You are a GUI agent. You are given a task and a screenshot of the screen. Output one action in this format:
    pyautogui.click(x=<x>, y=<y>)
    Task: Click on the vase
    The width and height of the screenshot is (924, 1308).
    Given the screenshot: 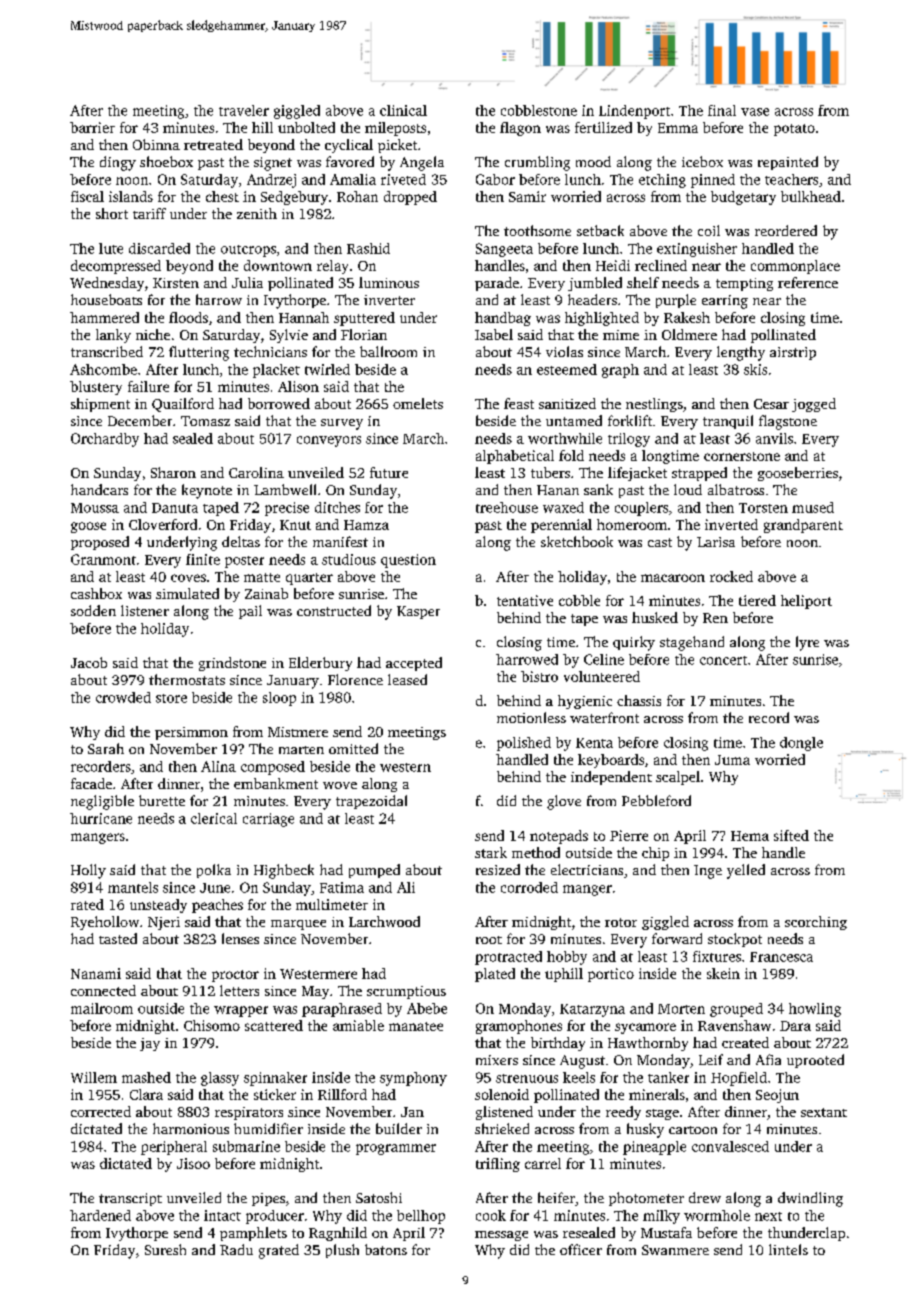 What is the action you would take?
    pyautogui.click(x=755, y=112)
